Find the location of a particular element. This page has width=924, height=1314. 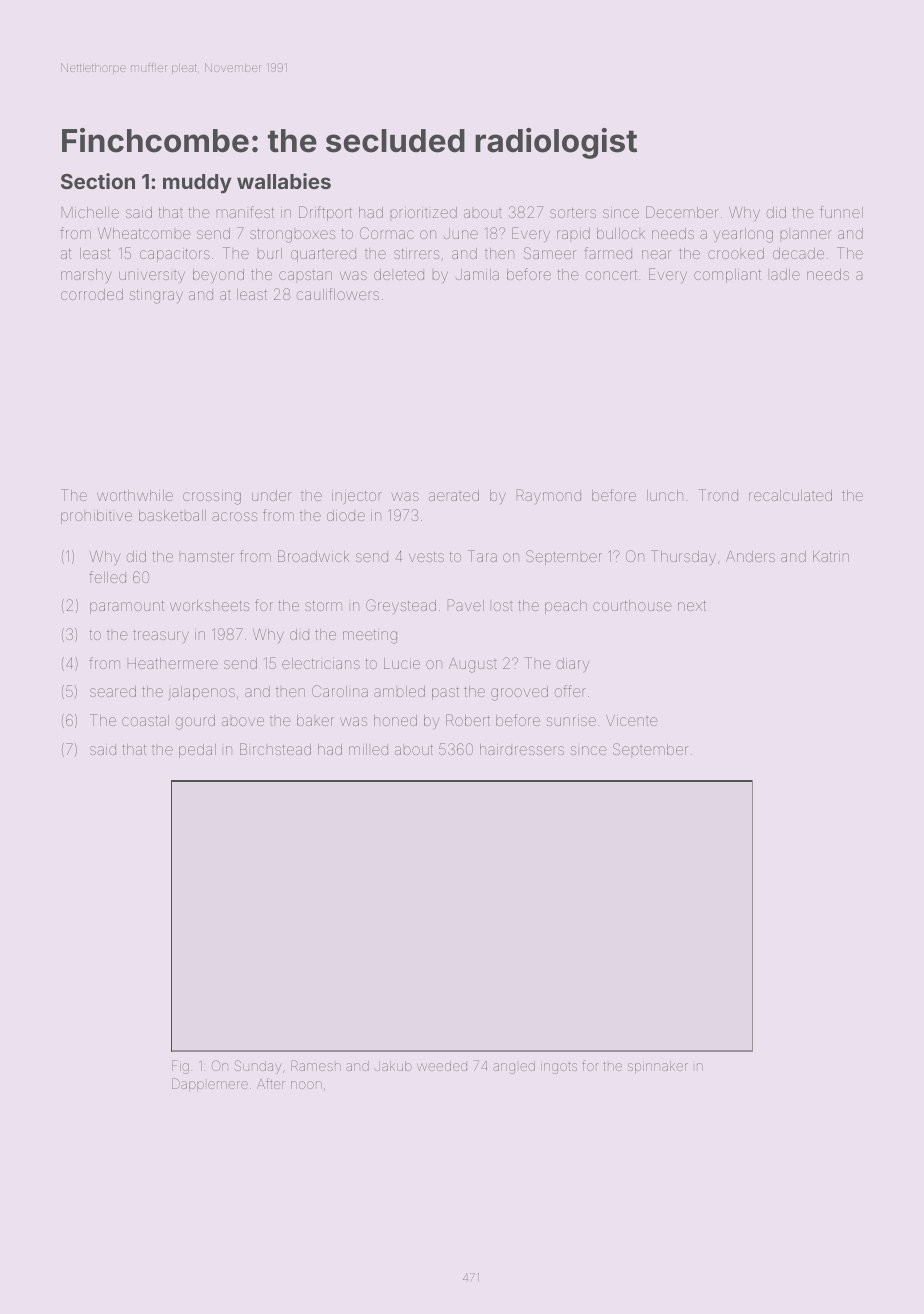

December is located at coordinates (682, 212).
